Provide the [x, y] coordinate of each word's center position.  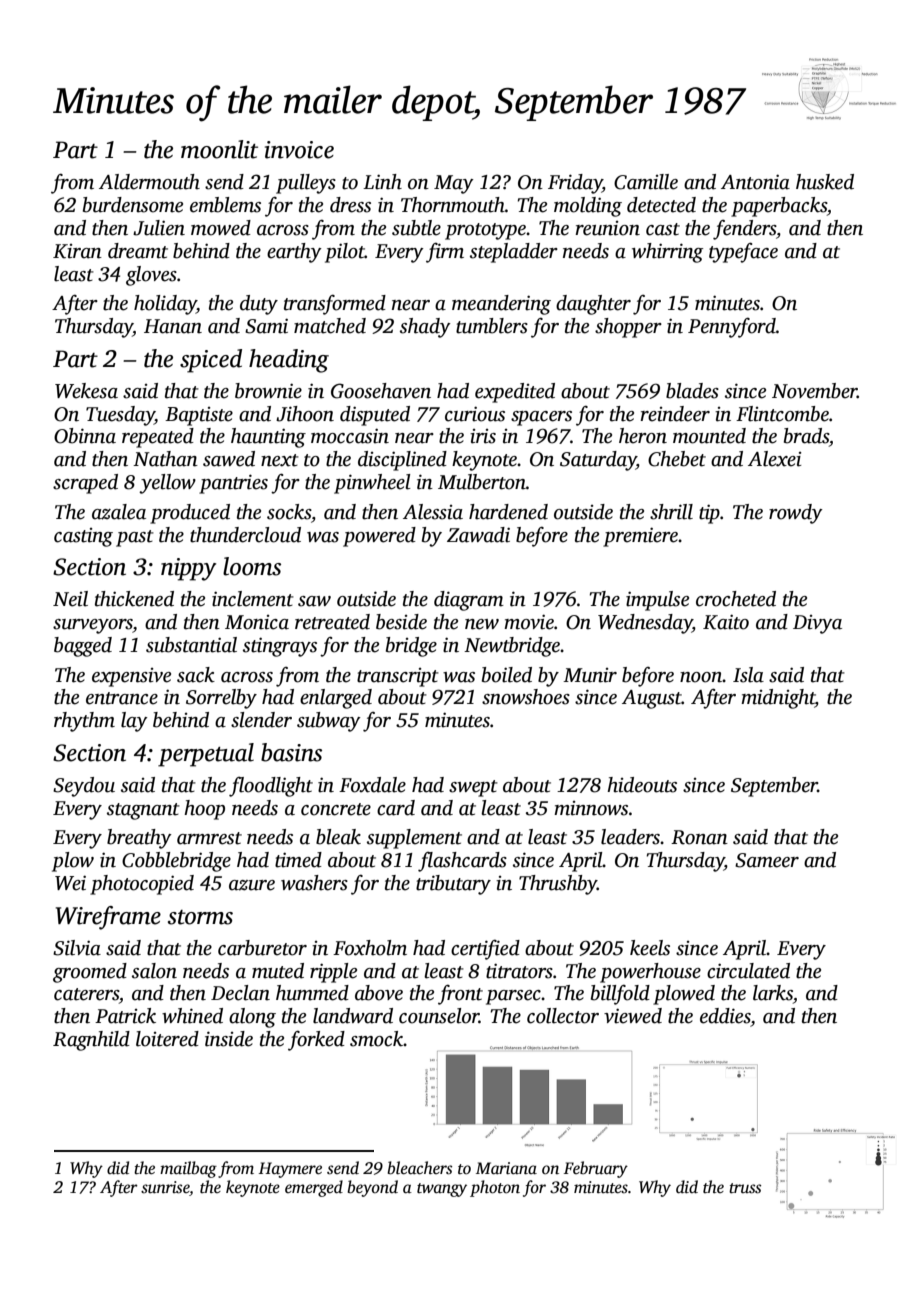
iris [483, 436]
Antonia [755, 182]
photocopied [142, 885]
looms [252, 566]
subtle [416, 228]
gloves [151, 276]
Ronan [699, 837]
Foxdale [372, 785]
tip [709, 514]
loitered [167, 1039]
